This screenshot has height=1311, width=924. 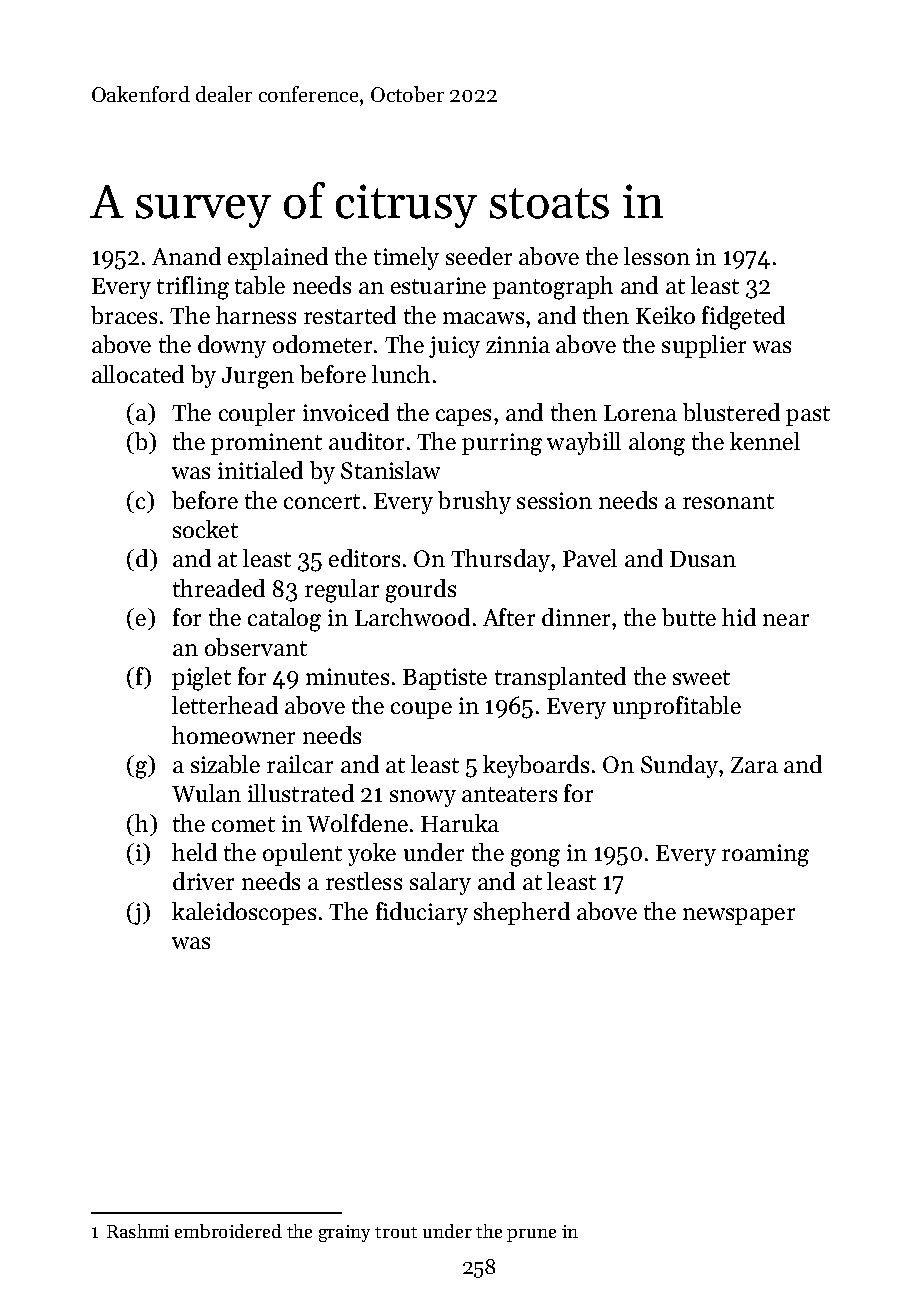 What do you see at coordinates (219, 588) in the screenshot?
I see `threaded` at bounding box center [219, 588].
